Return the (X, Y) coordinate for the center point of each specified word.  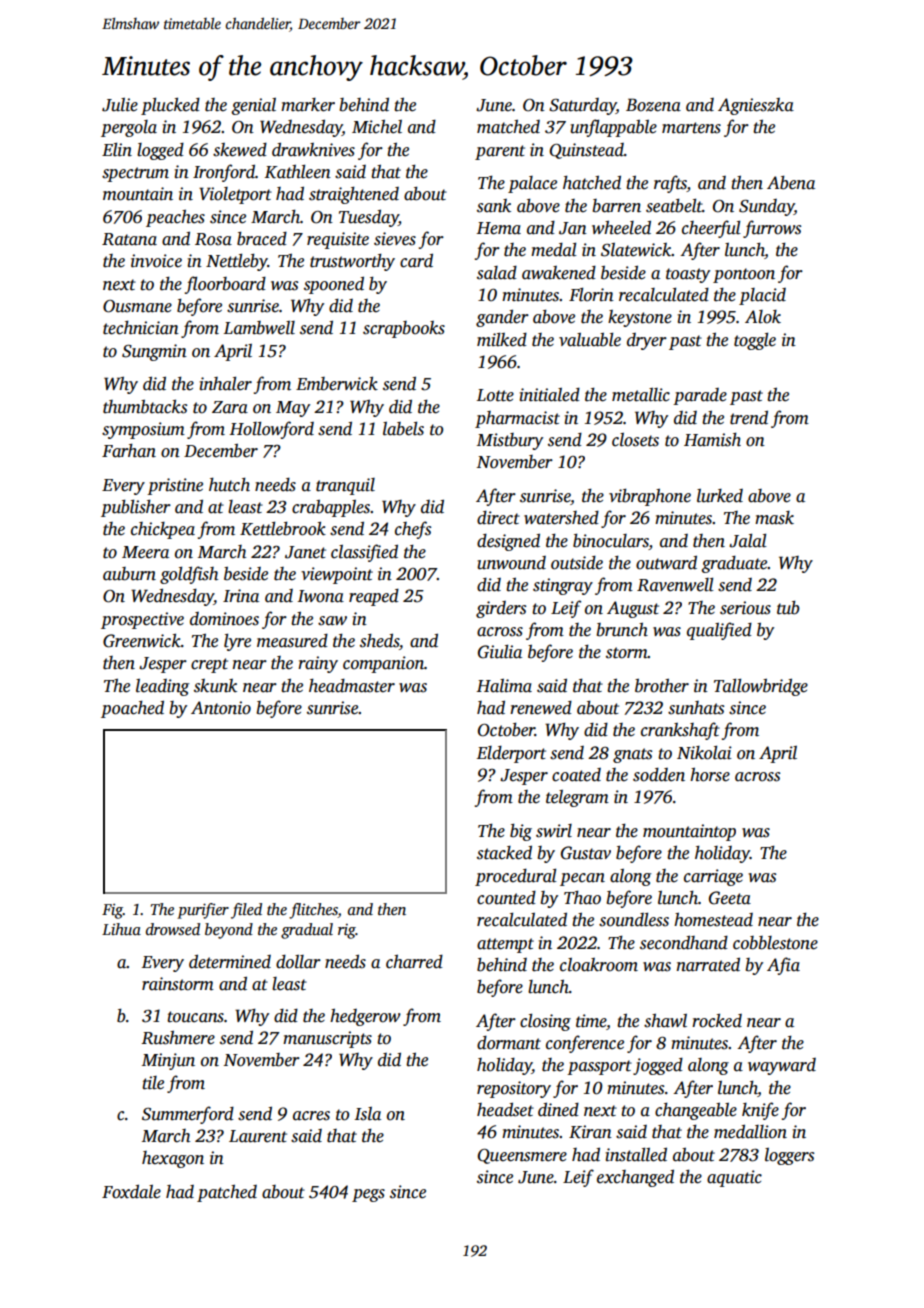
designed (508, 542)
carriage (713, 877)
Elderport (511, 754)
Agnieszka (756, 106)
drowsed (173, 929)
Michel (377, 127)
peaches (175, 218)
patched (227, 1193)
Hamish (712, 440)
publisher (136, 508)
